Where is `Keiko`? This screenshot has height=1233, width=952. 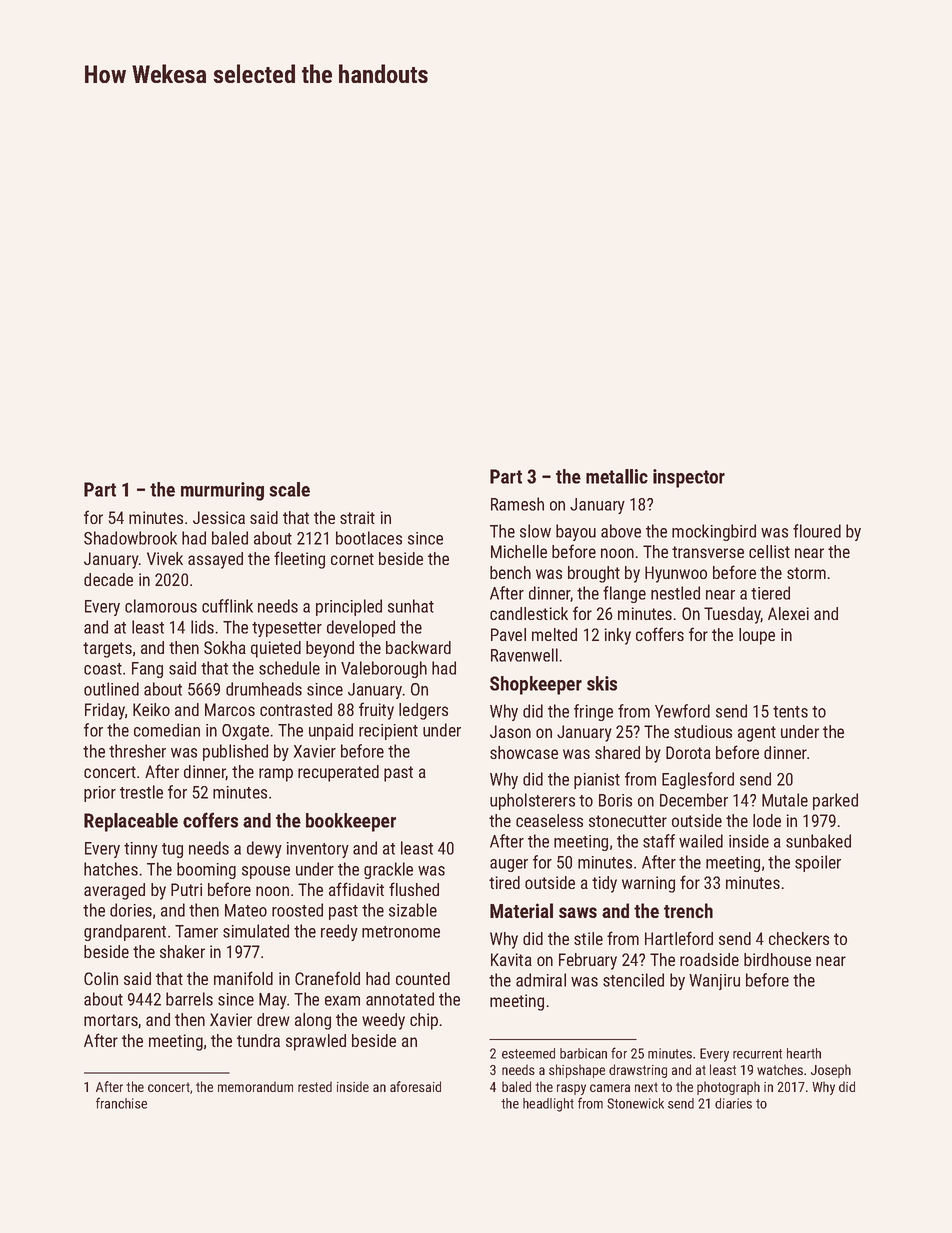
Keiko is located at coordinates (151, 709).
